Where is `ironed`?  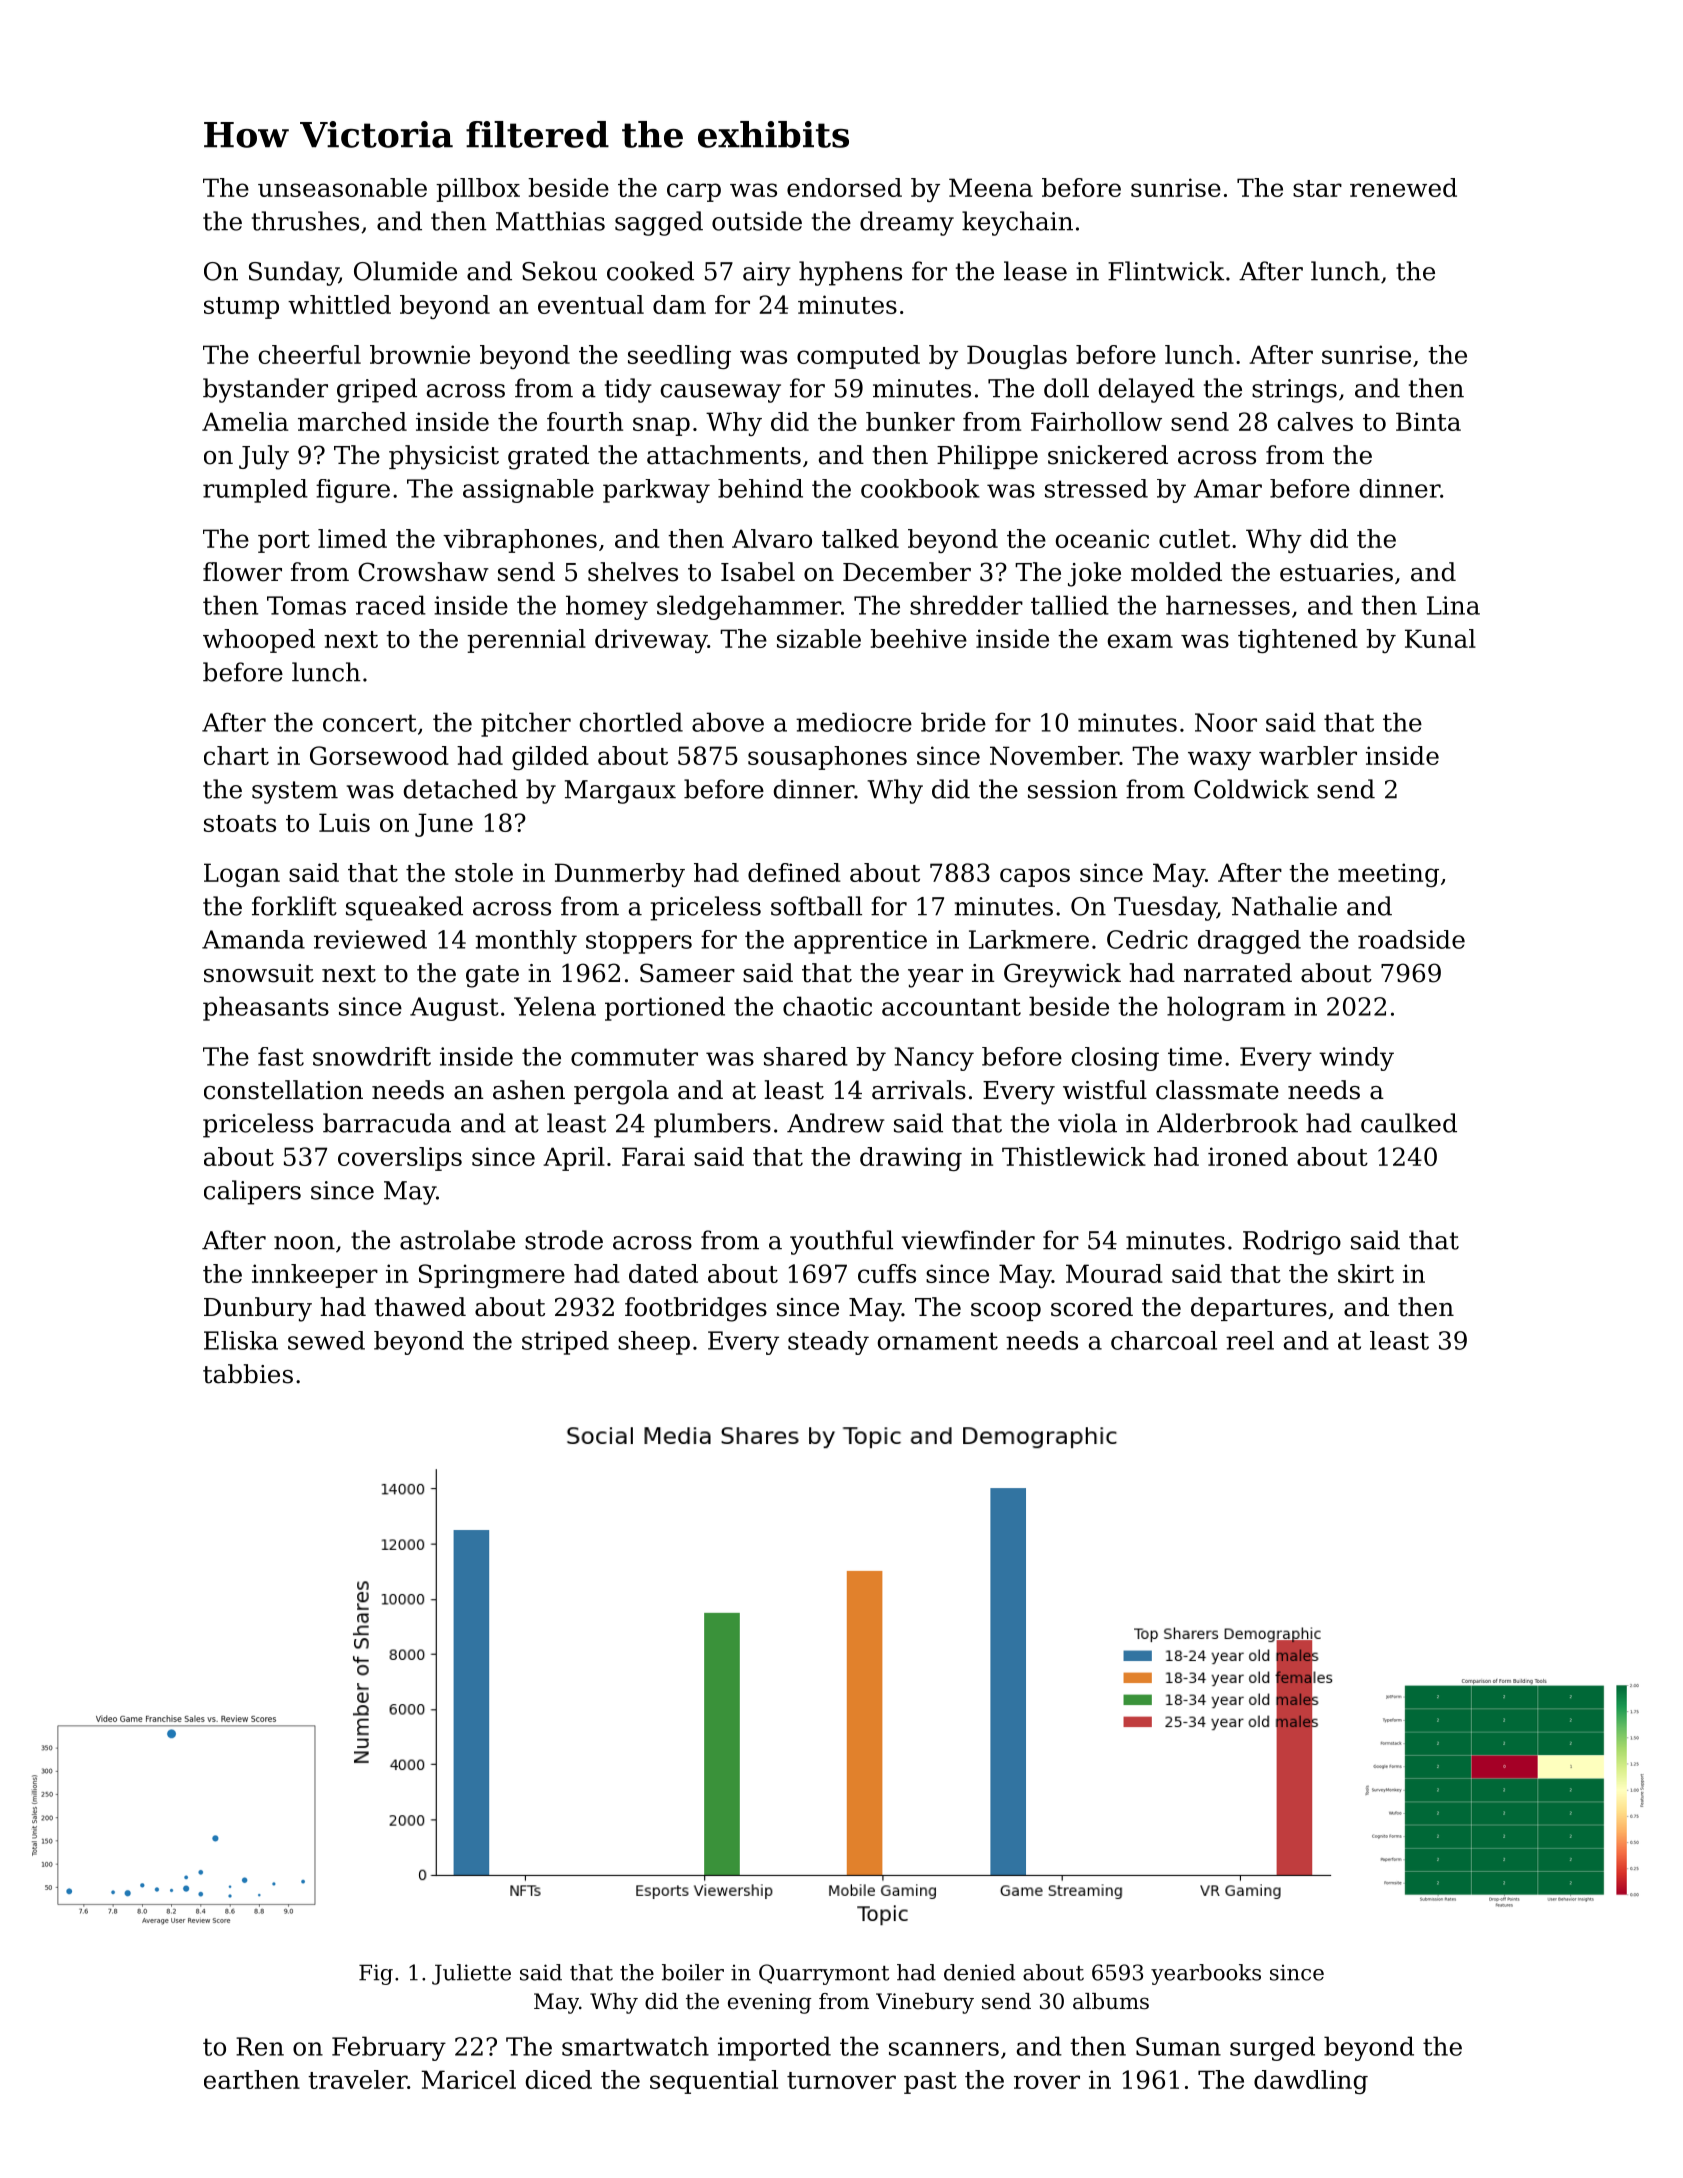
ironed is located at coordinates (1248, 1156).
